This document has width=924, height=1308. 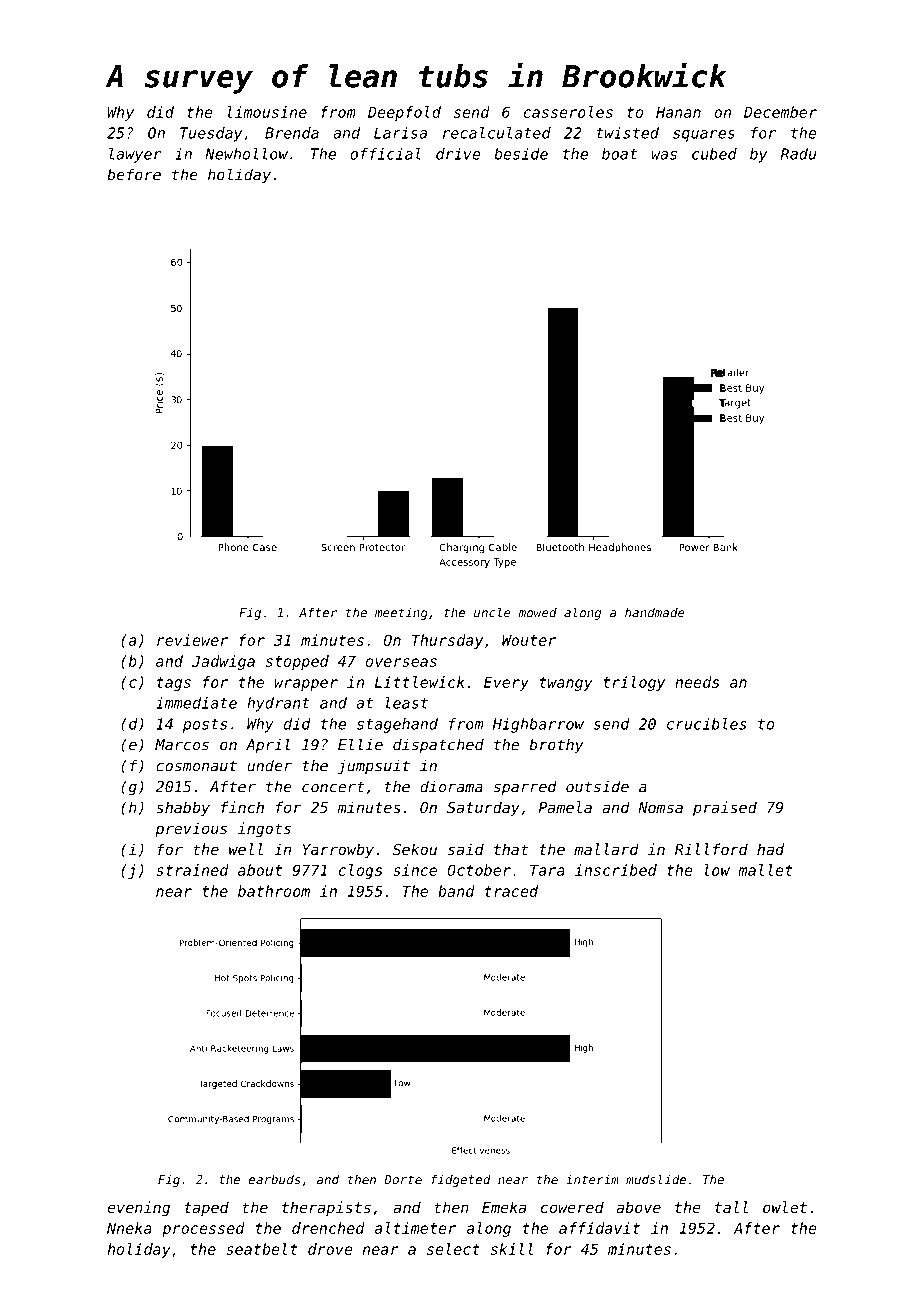 I want to click on seatbelt, so click(x=262, y=1249).
